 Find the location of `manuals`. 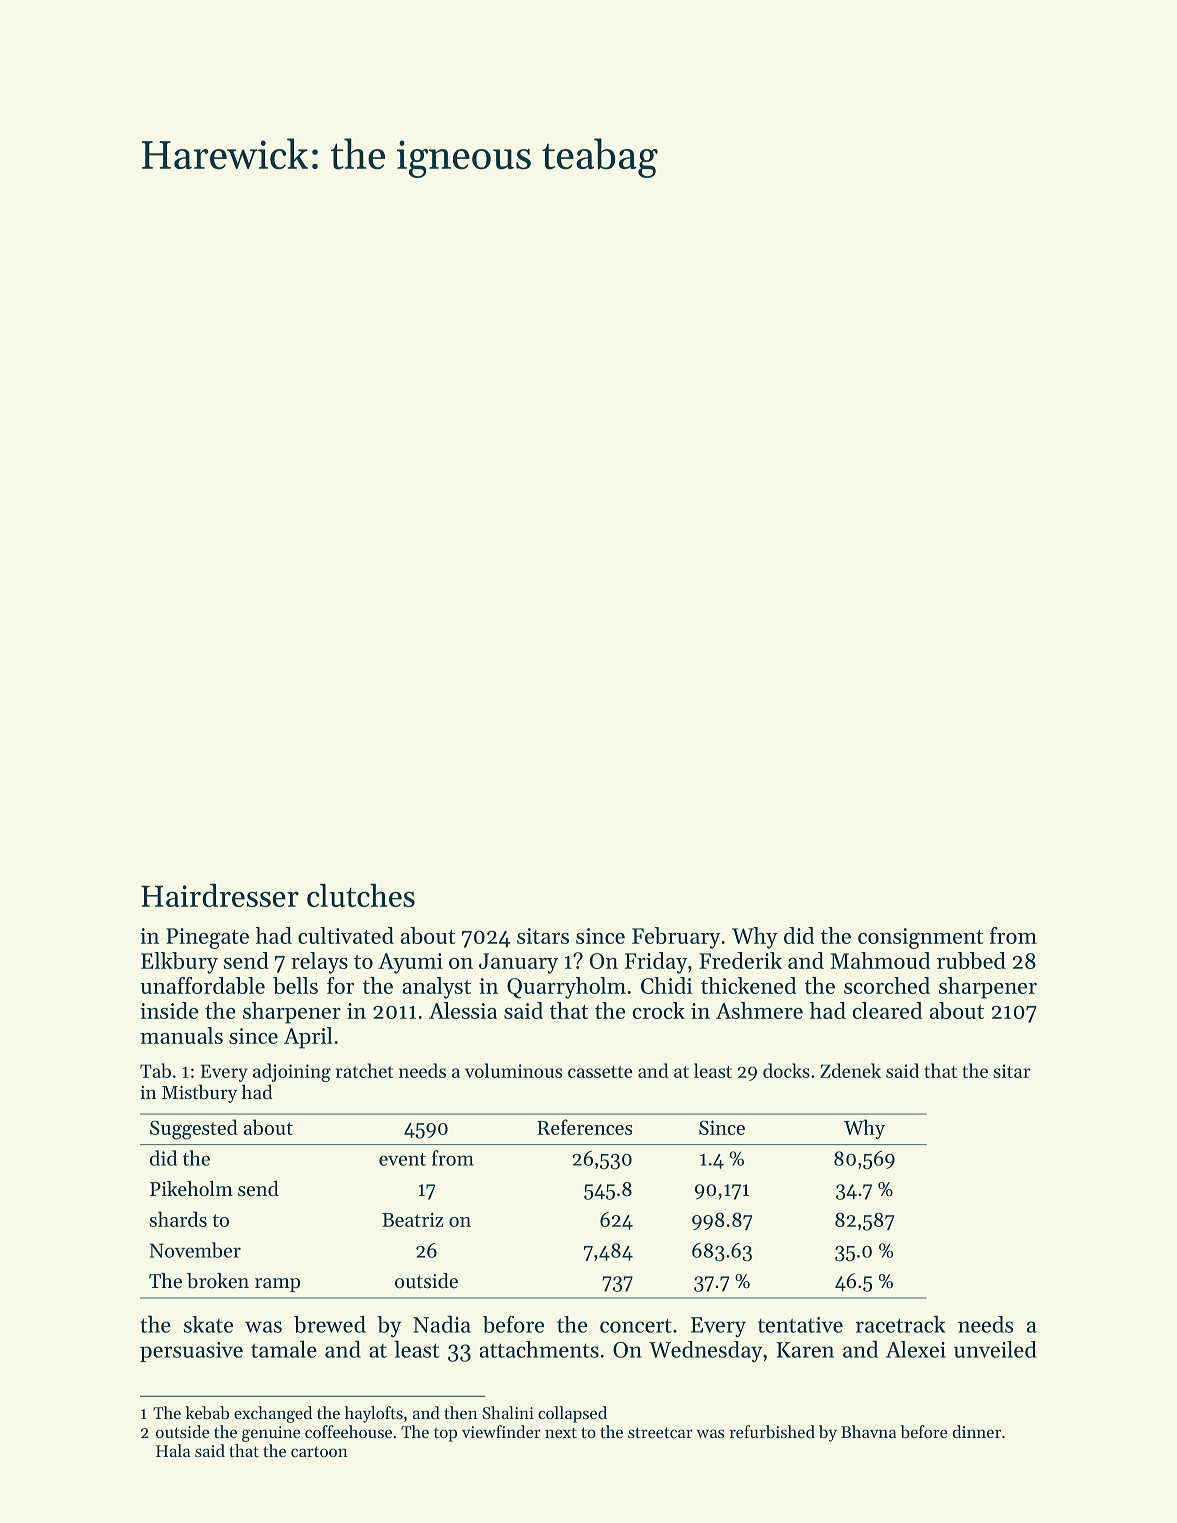

manuals is located at coordinates (181, 1035).
